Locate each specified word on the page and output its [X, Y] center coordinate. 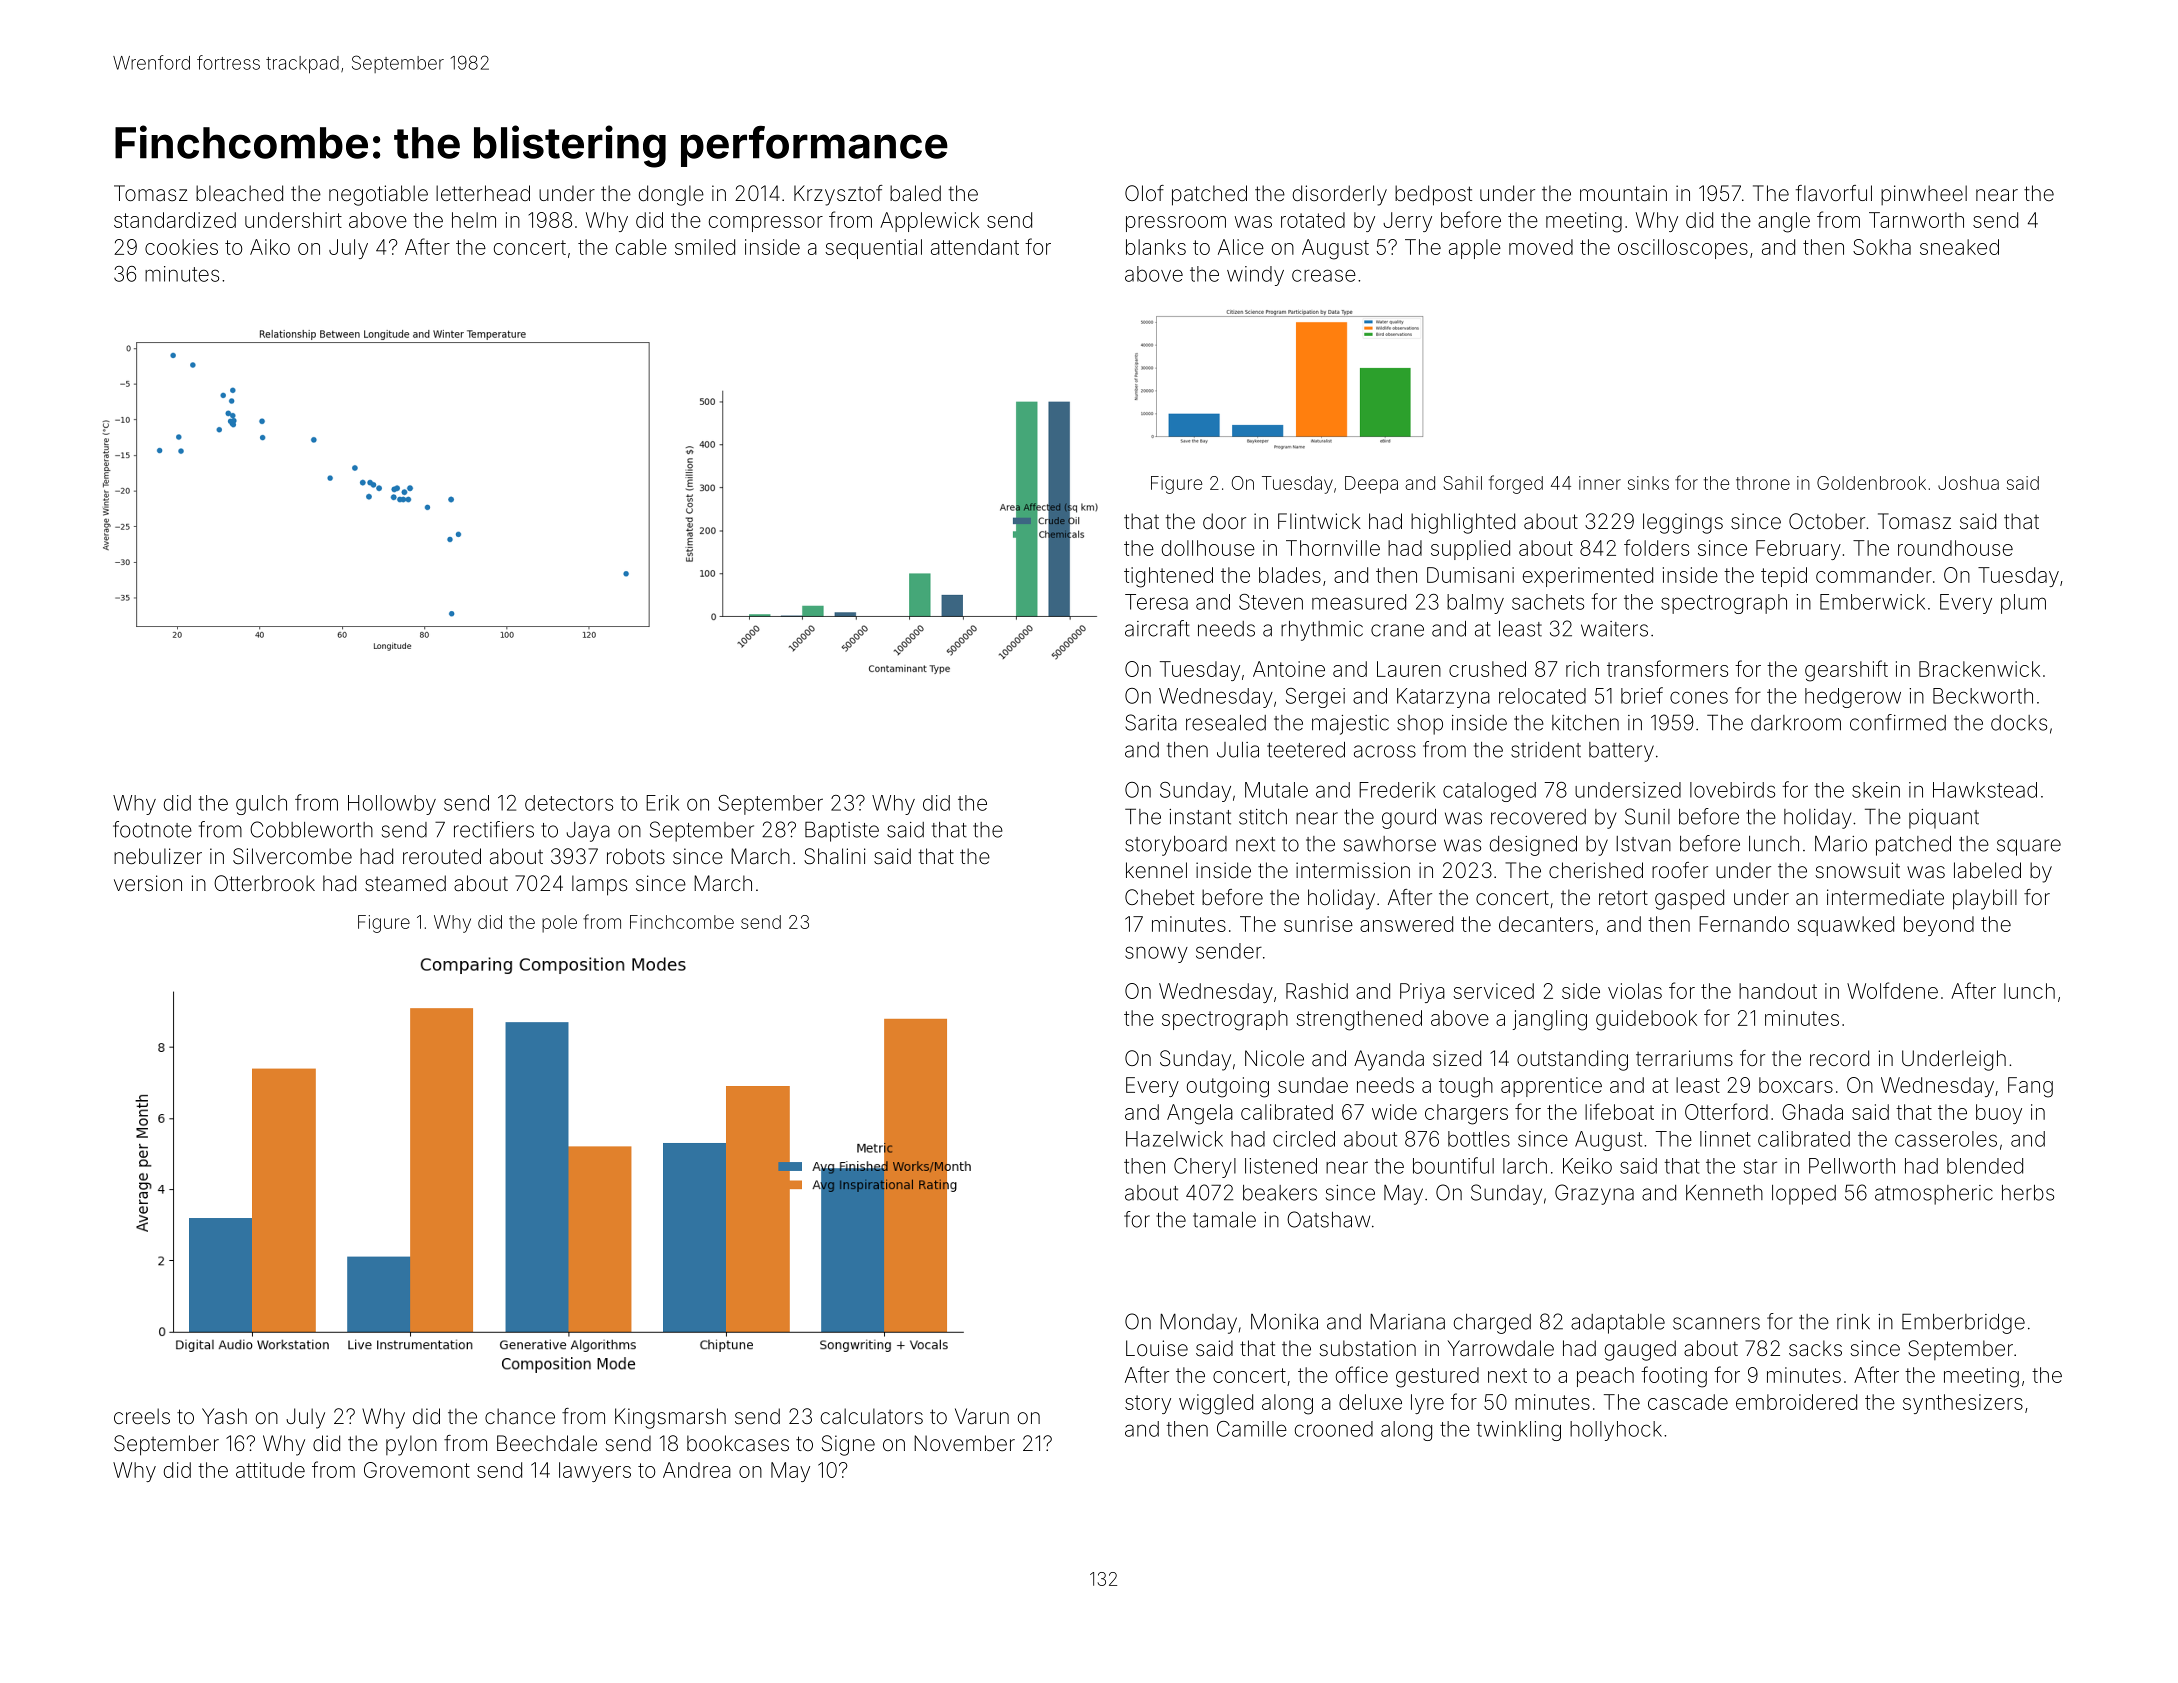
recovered [1538, 817]
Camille [1252, 1429]
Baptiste [842, 831]
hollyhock [1616, 1431]
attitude [270, 1470]
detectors [569, 803]
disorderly [1340, 195]
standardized [175, 220]
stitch [1263, 817]
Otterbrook [264, 883]
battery [1621, 752]
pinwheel [1924, 195]
